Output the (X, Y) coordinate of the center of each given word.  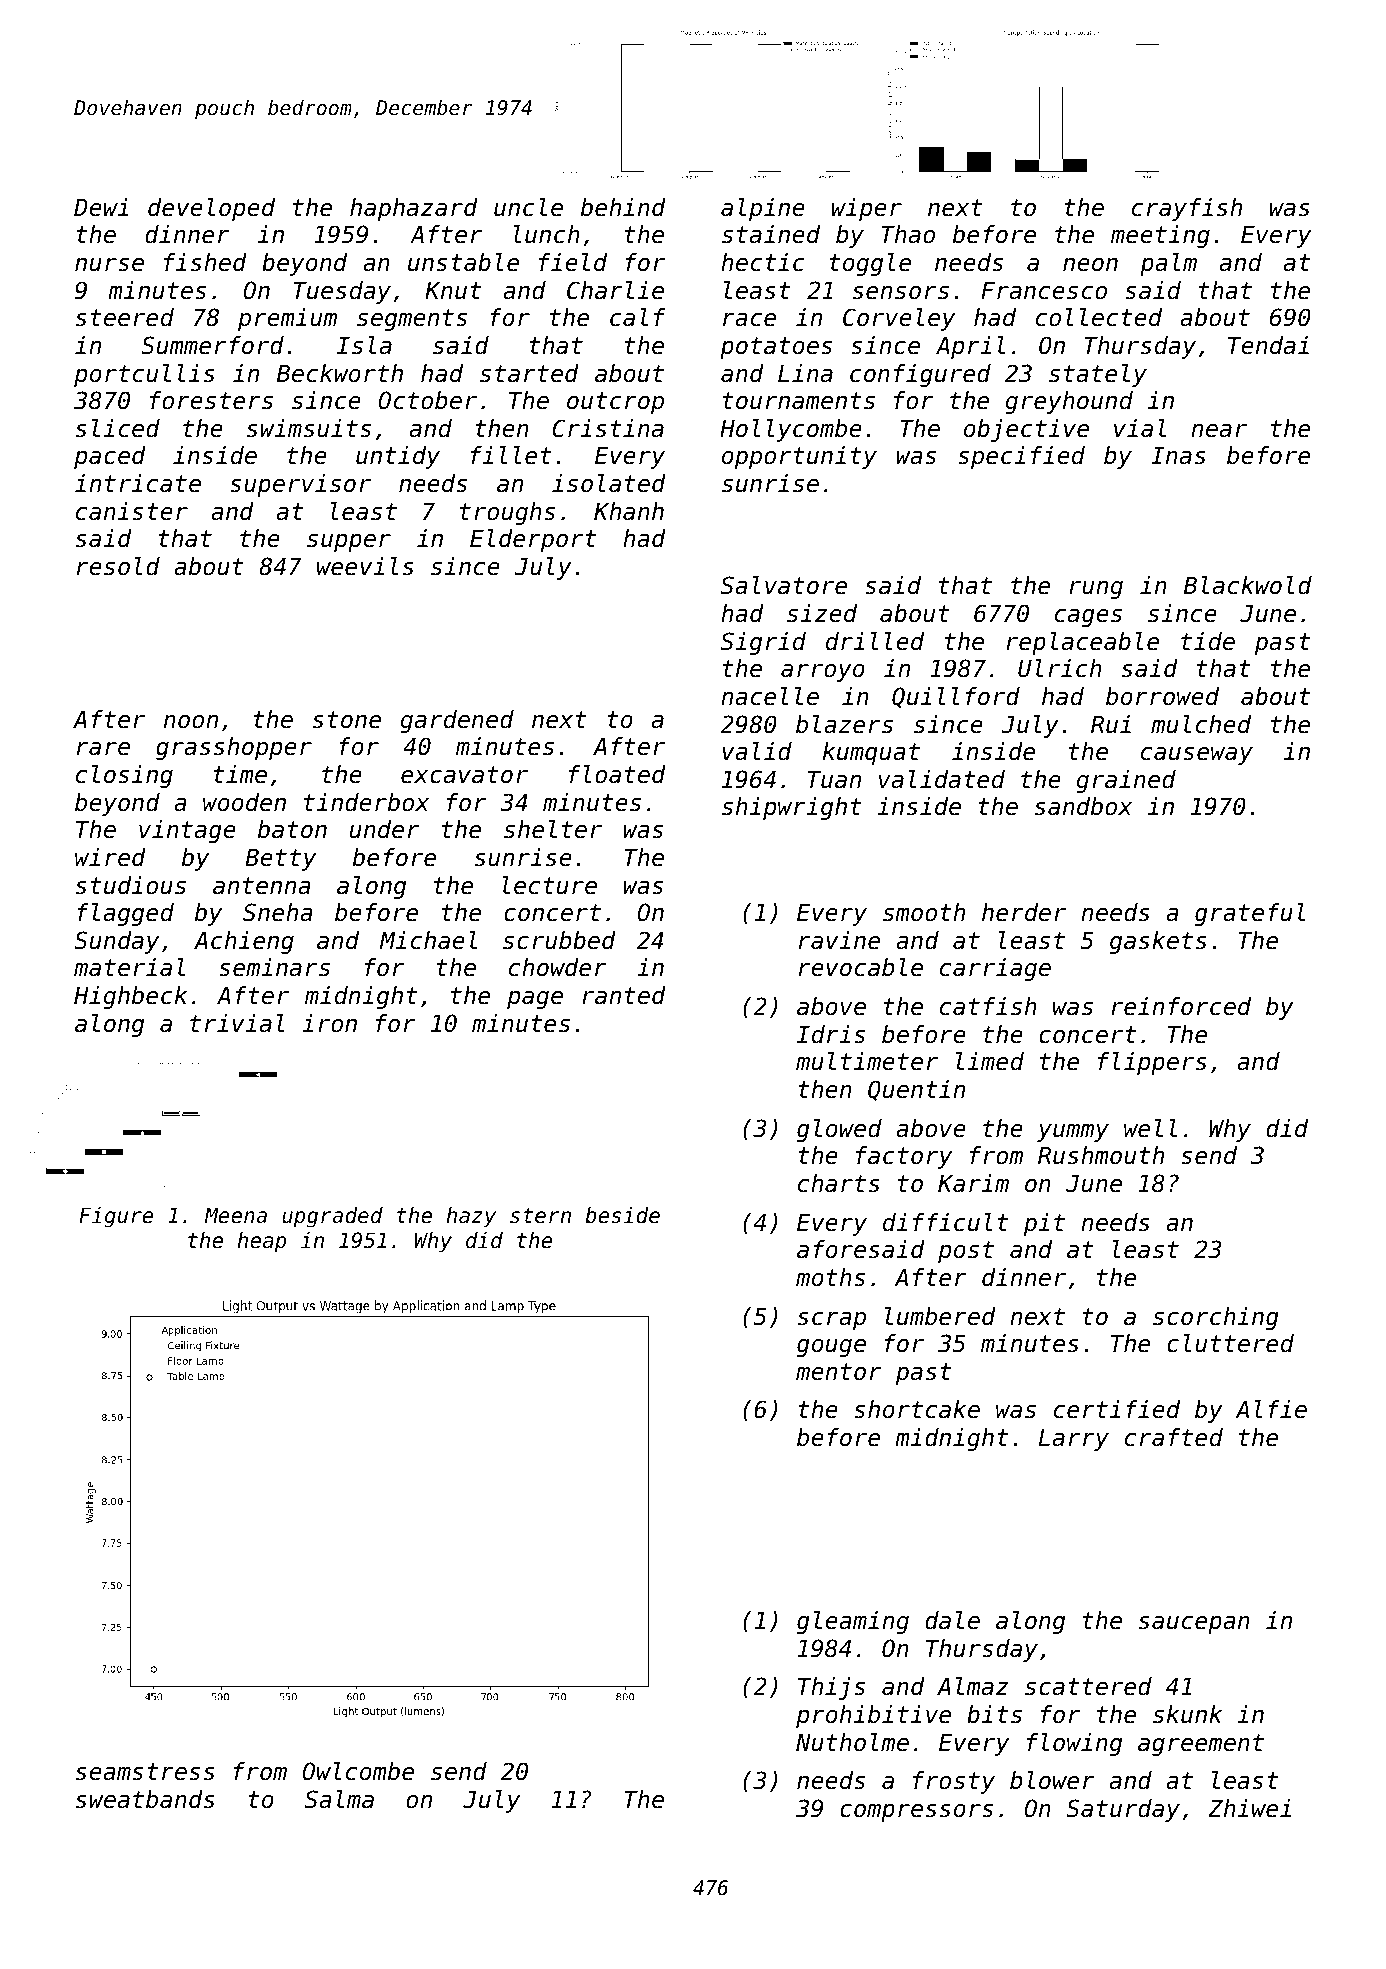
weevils (365, 566)
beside (622, 1215)
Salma (339, 1799)
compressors (916, 1813)
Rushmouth (1101, 1155)
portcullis (144, 375)
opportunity (799, 457)
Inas (1178, 456)
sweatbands (145, 1799)
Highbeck (130, 997)
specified (1021, 457)
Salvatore (784, 585)
